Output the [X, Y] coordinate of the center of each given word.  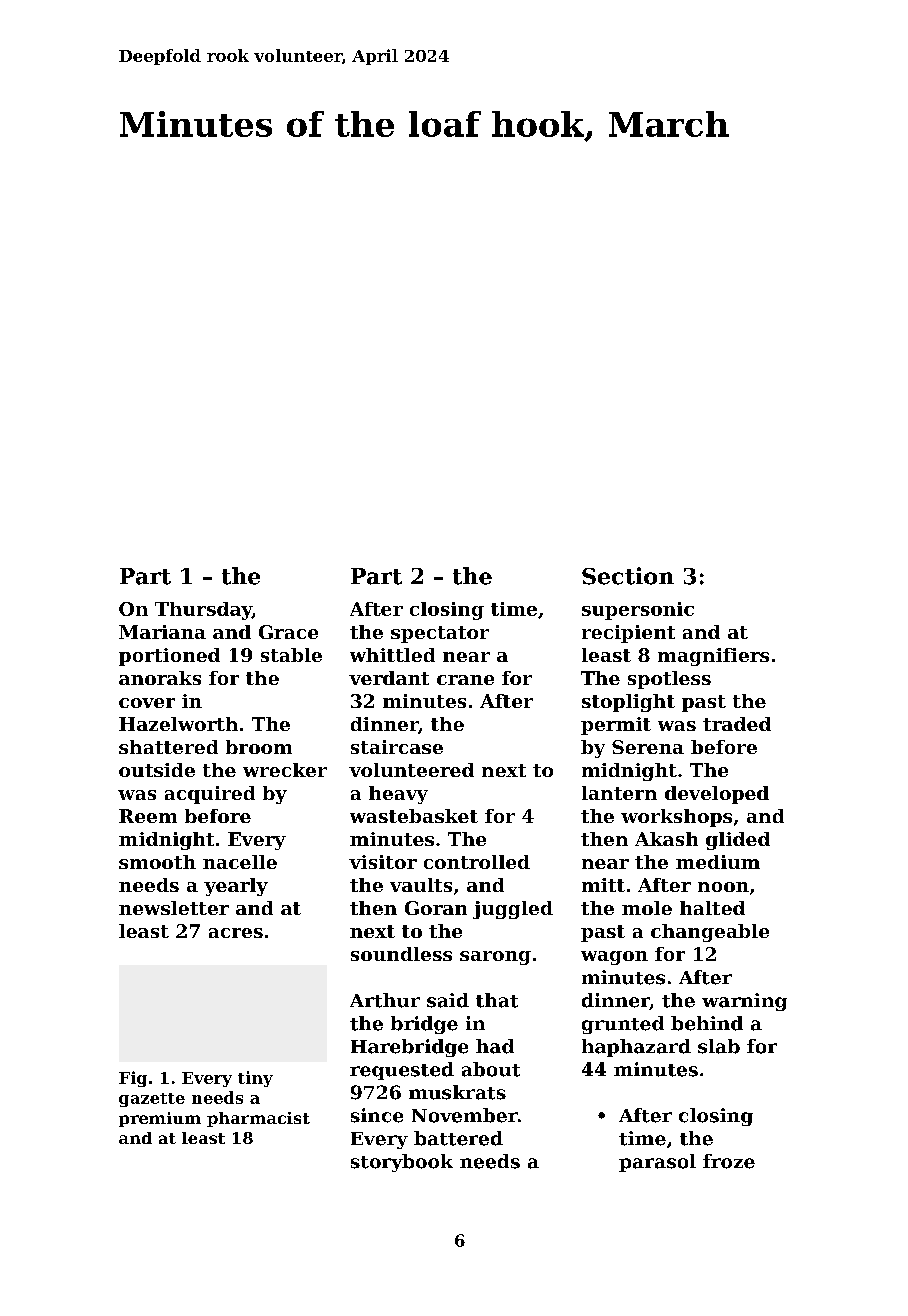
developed [717, 795]
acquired [210, 795]
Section [628, 576]
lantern [619, 793]
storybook [402, 1163]
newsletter [174, 908]
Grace [288, 632]
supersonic [638, 611]
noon [723, 887]
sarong [495, 958]
